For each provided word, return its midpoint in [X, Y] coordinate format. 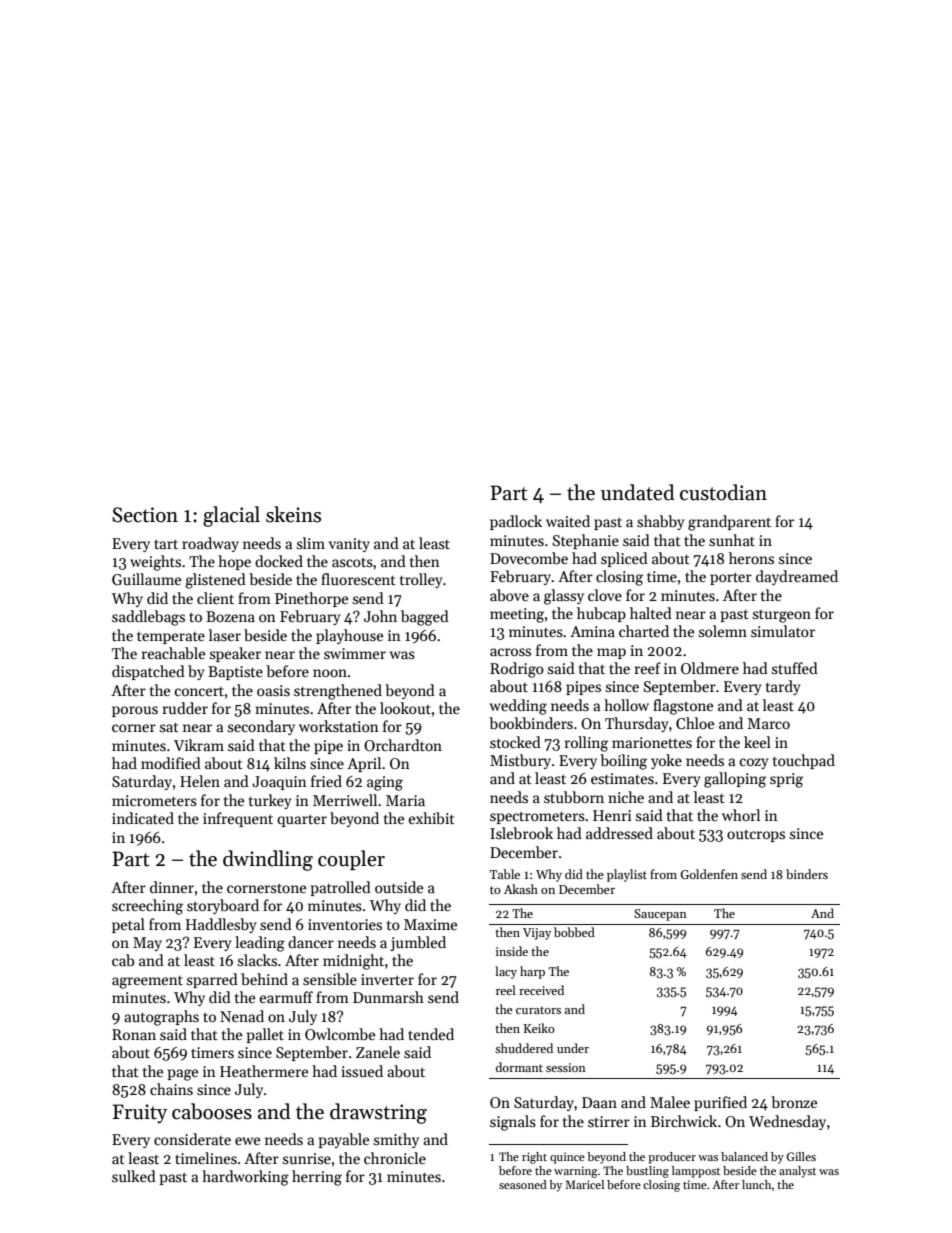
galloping [735, 780]
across [510, 652]
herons [751, 558]
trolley [421, 580]
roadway [210, 544]
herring [317, 1178]
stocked [515, 742]
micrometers [154, 800]
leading [260, 944]
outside [399, 887]
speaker [235, 654]
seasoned [523, 1184]
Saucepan [660, 915]
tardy [783, 687]
